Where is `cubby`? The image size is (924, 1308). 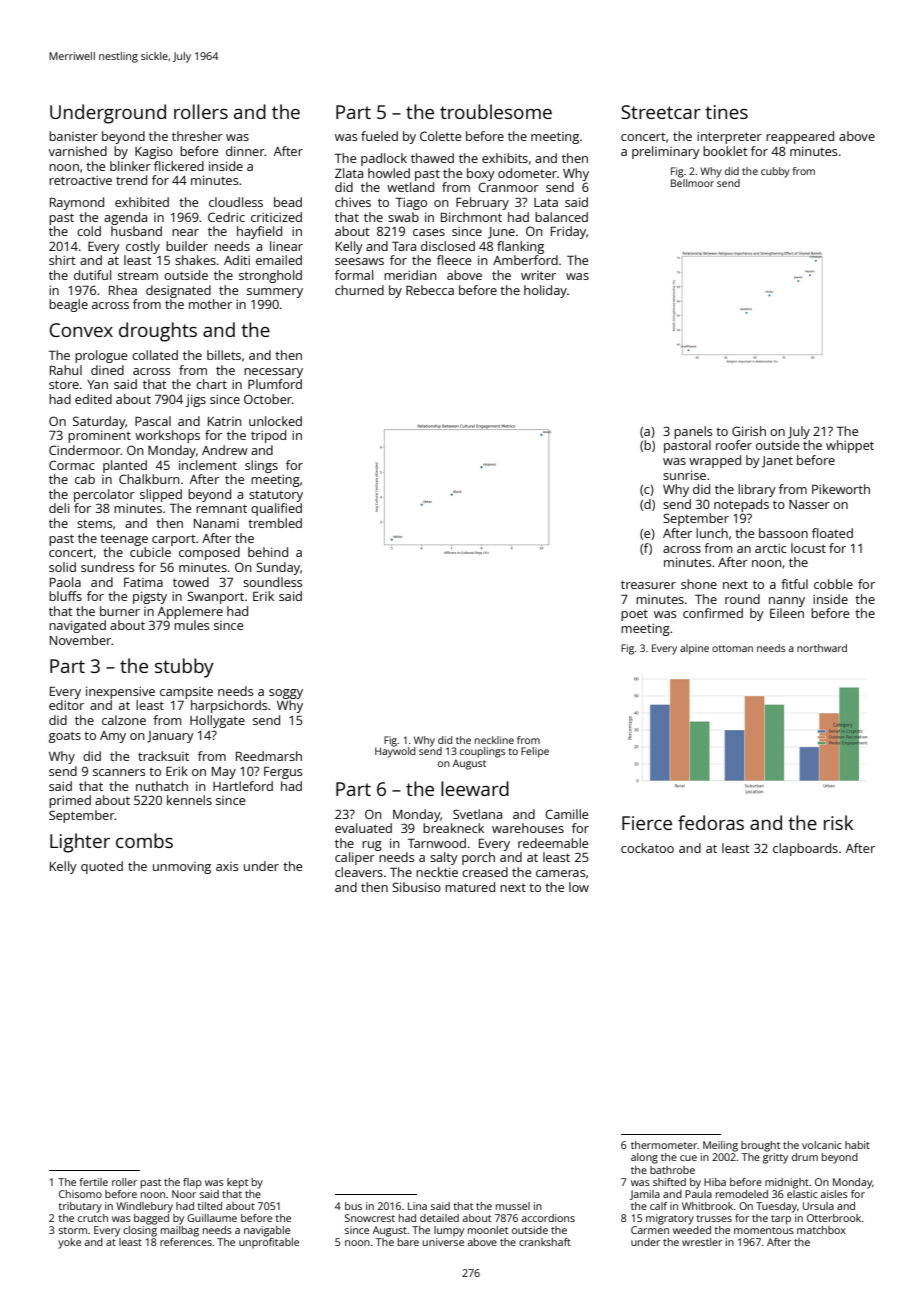 cubby is located at coordinates (775, 172).
